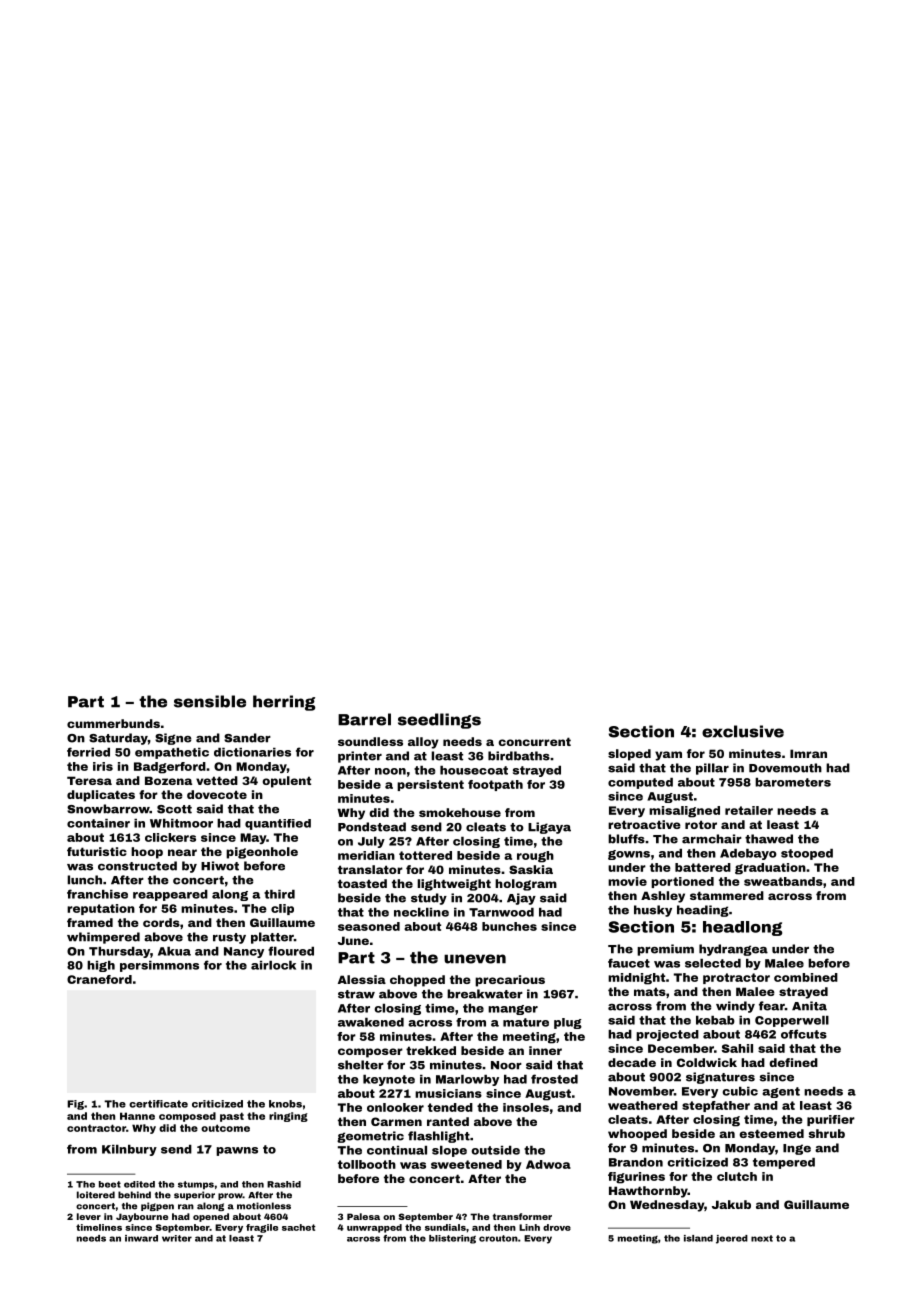 The width and height of the screenshot is (924, 1308). Describe the element at coordinates (793, 1062) in the screenshot. I see `defined` at that location.
